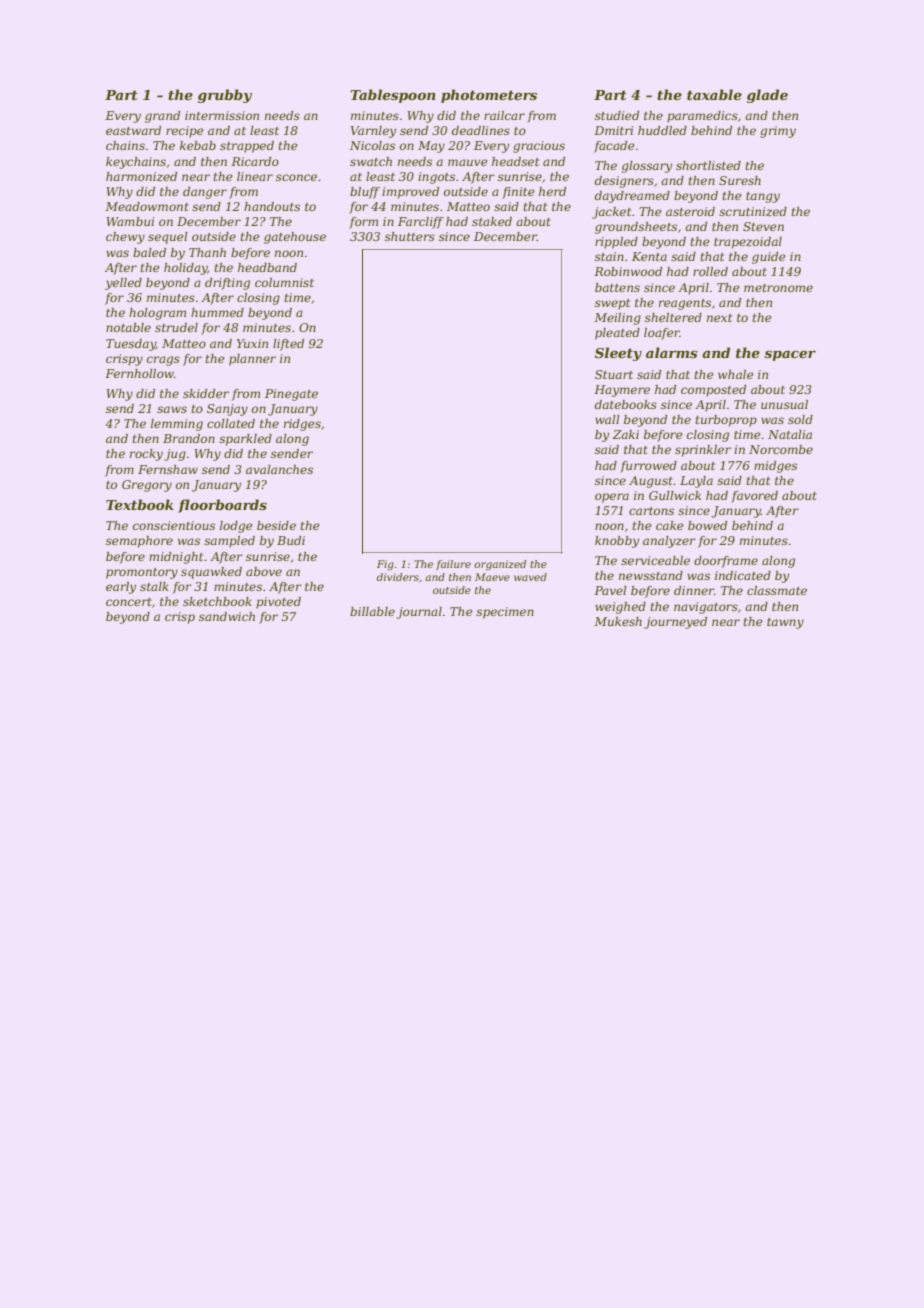 Image resolution: width=924 pixels, height=1308 pixels. Describe the element at coordinates (617, 542) in the page. I see `knobby` at that location.
